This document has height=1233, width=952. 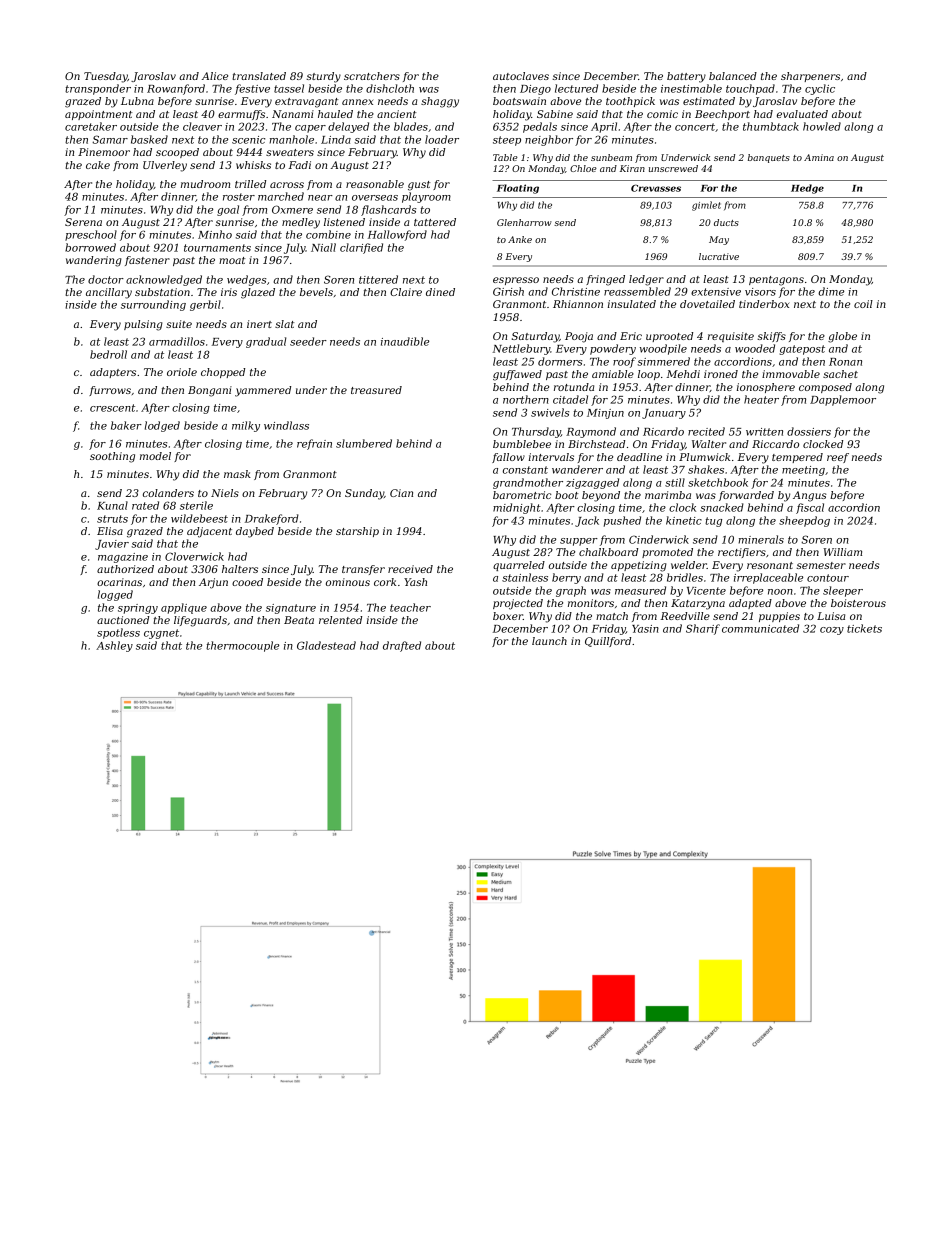 I want to click on Ashley, so click(x=114, y=646).
